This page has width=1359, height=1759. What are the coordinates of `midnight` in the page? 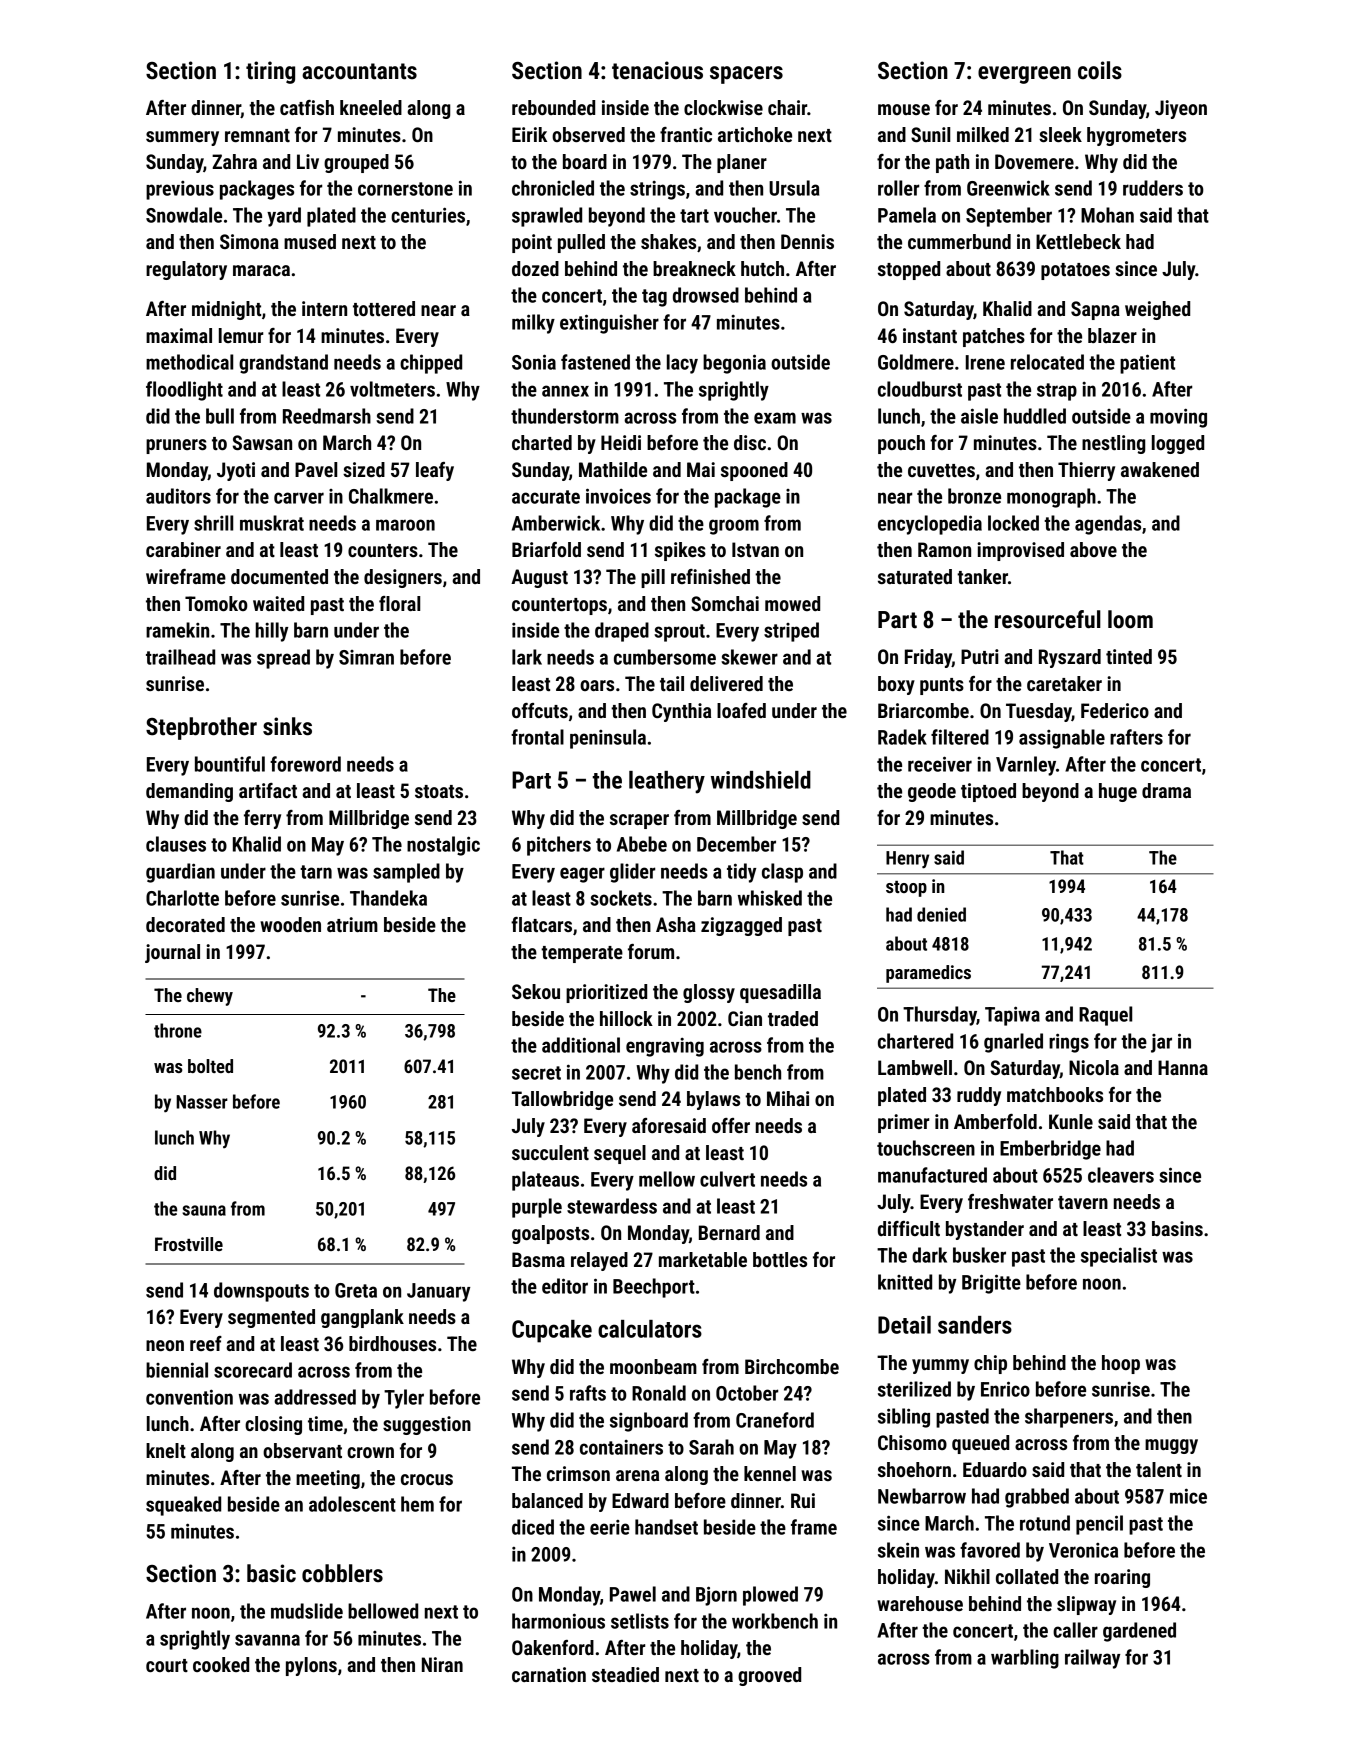 It's located at (226, 310).
